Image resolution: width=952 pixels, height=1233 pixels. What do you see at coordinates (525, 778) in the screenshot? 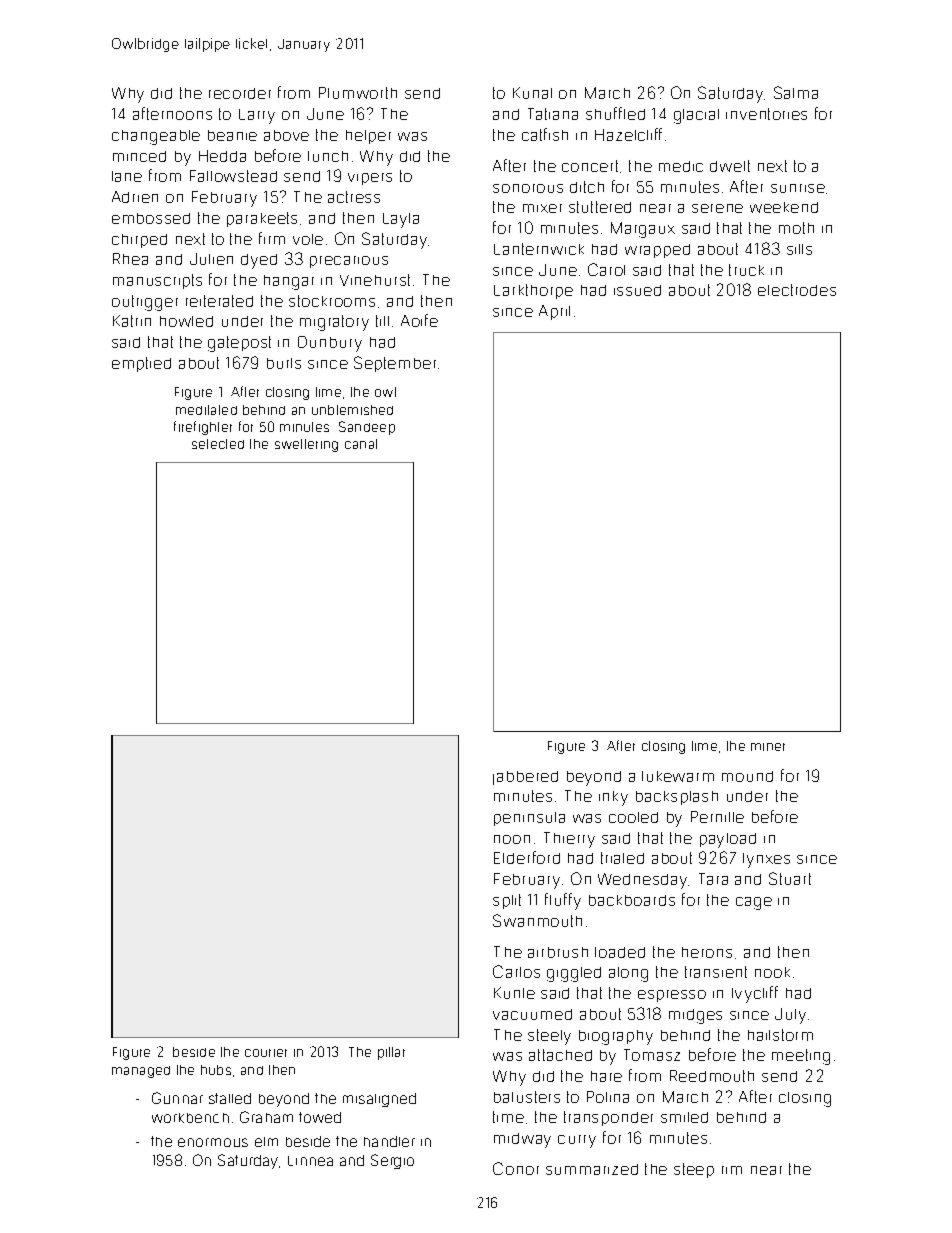
I see `jabbered` at bounding box center [525, 778].
